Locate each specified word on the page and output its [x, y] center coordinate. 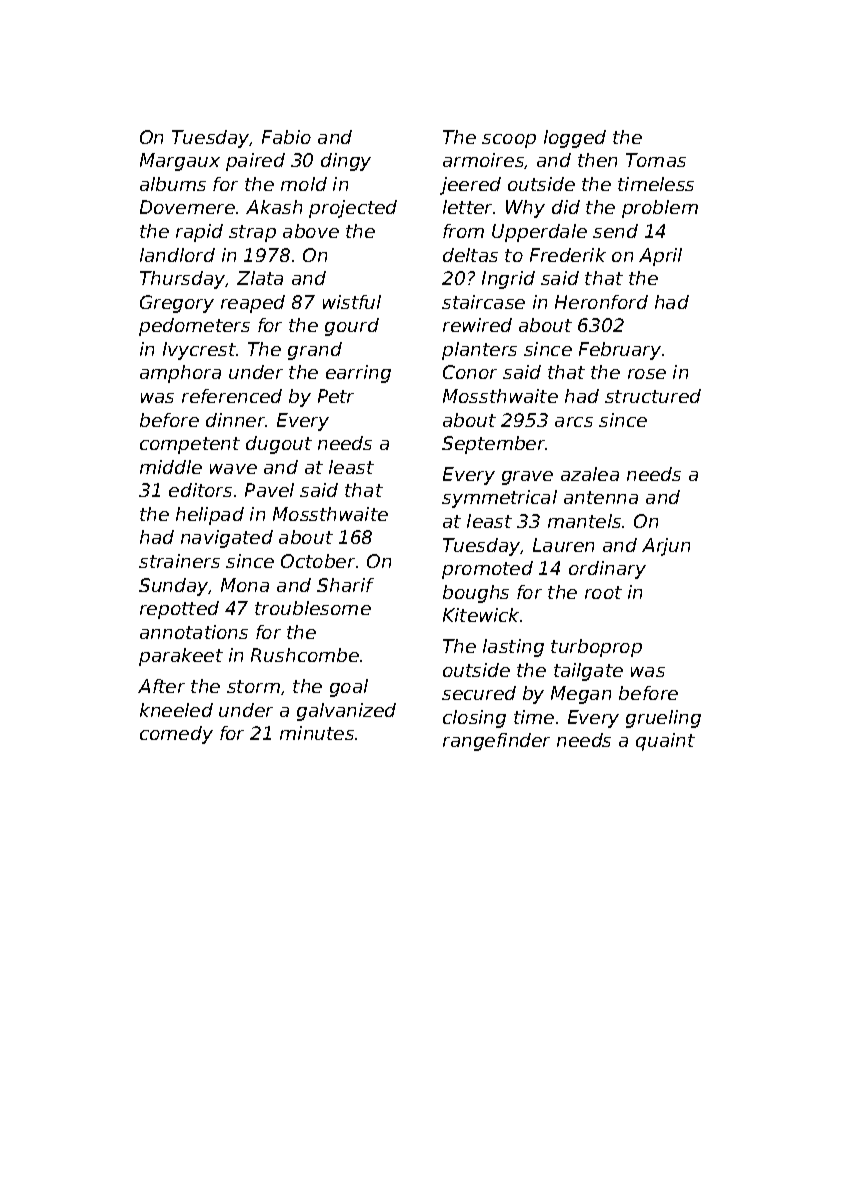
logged [575, 139]
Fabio [286, 137]
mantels [584, 521]
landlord [177, 255]
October [318, 561]
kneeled [176, 710]
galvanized [346, 712]
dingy [346, 162]
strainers [179, 561]
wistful [352, 302]
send [615, 231]
